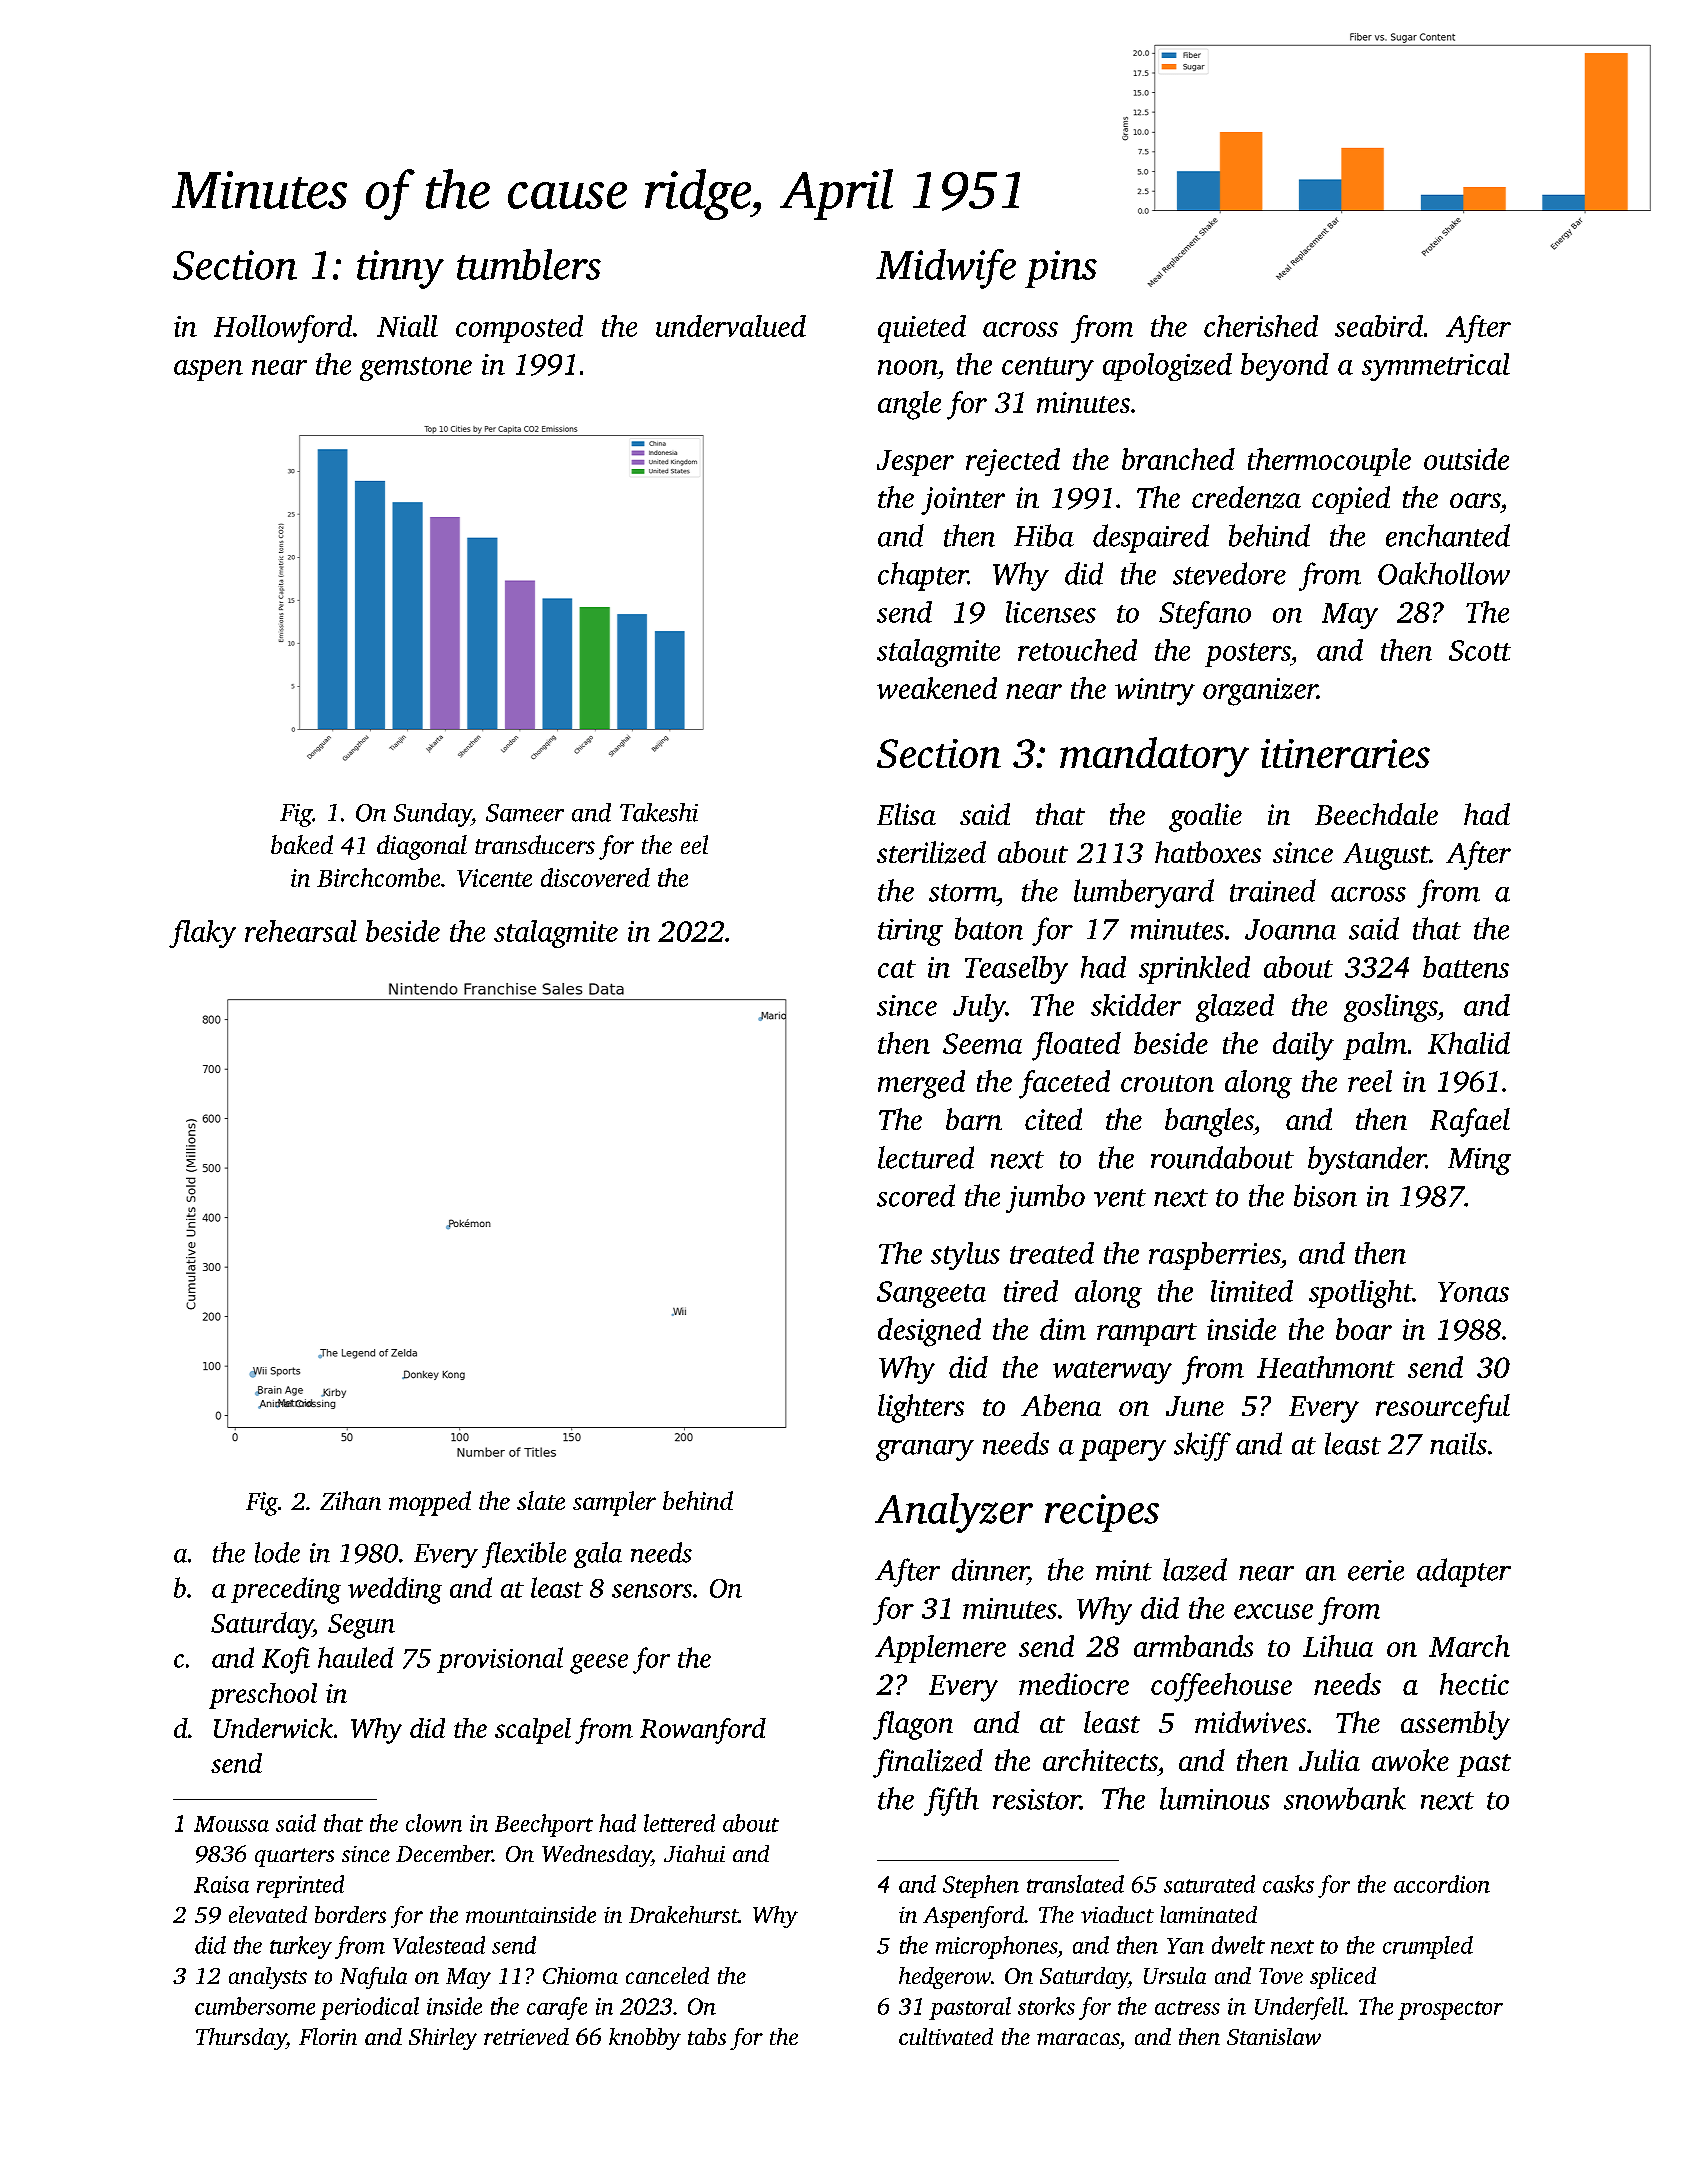 The height and width of the page is (2178, 1683). What do you see at coordinates (1144, 893) in the page?
I see `lumberyard` at bounding box center [1144, 893].
